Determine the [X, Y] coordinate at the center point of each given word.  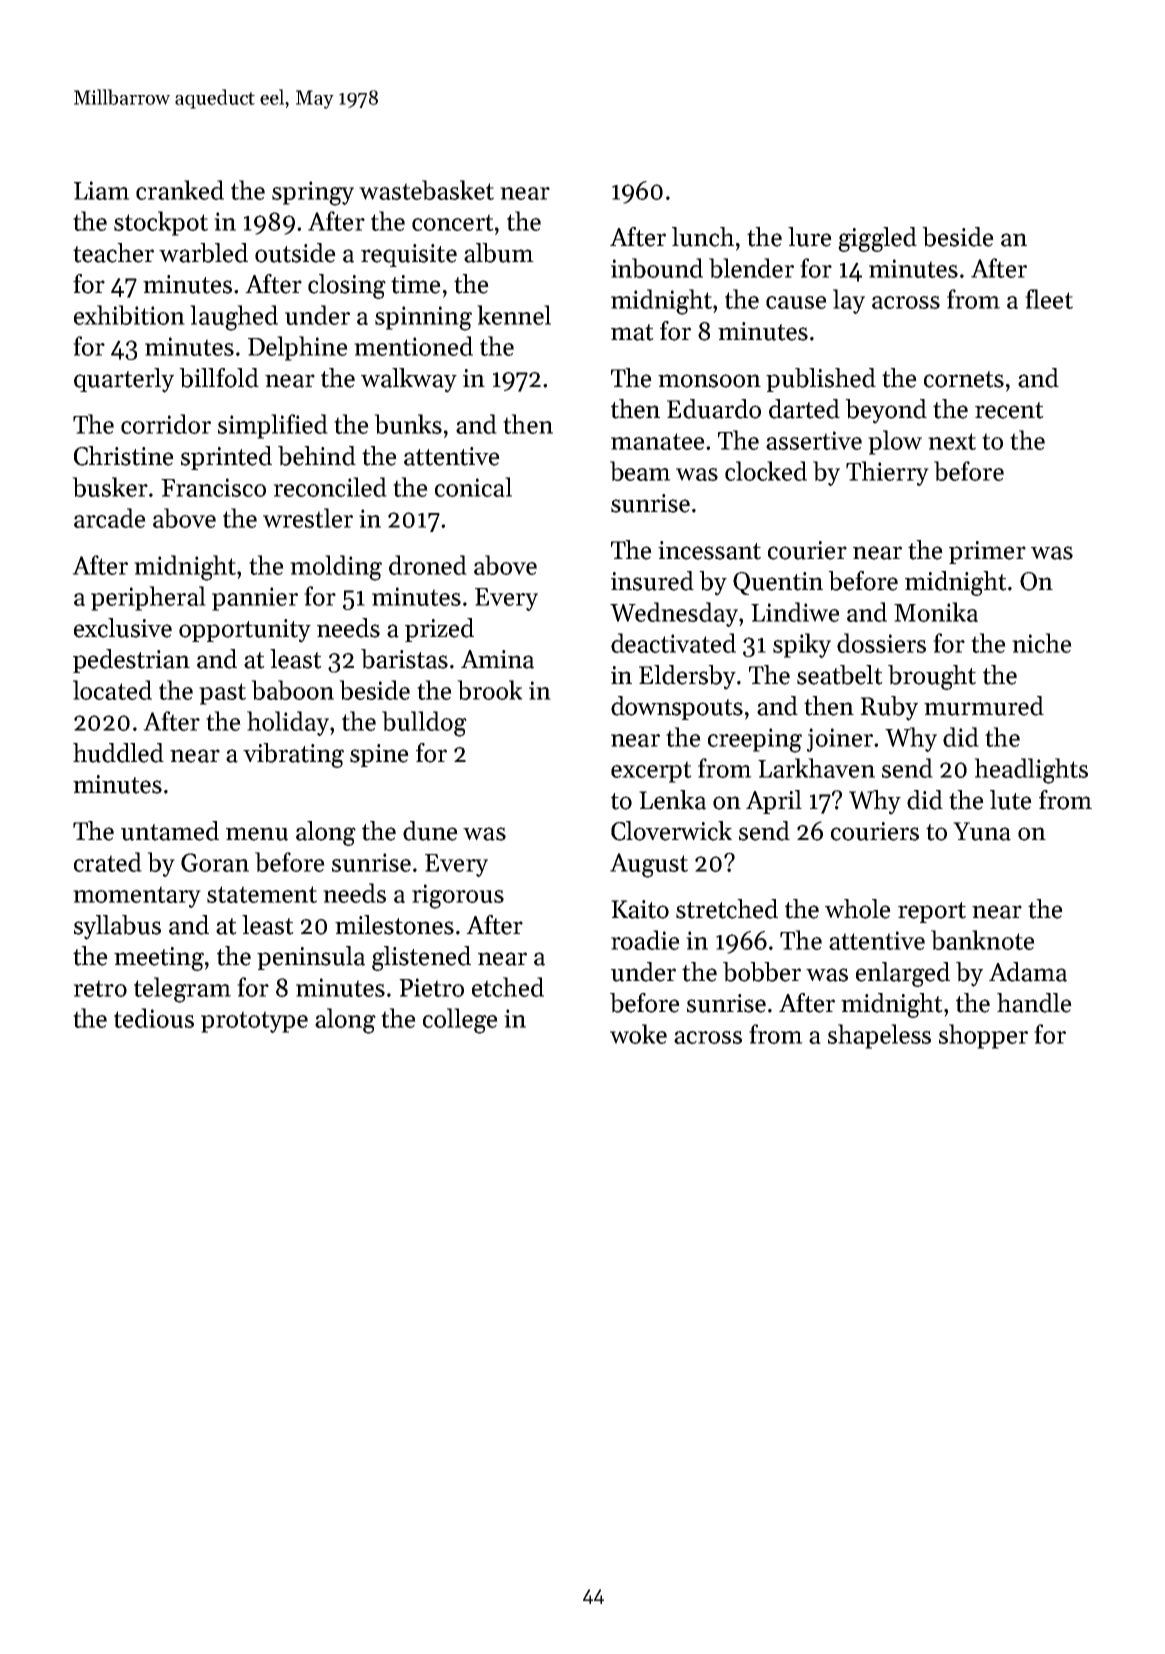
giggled [877, 239]
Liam [102, 190]
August [649, 865]
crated [108, 862]
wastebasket [426, 190]
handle [1034, 1003]
